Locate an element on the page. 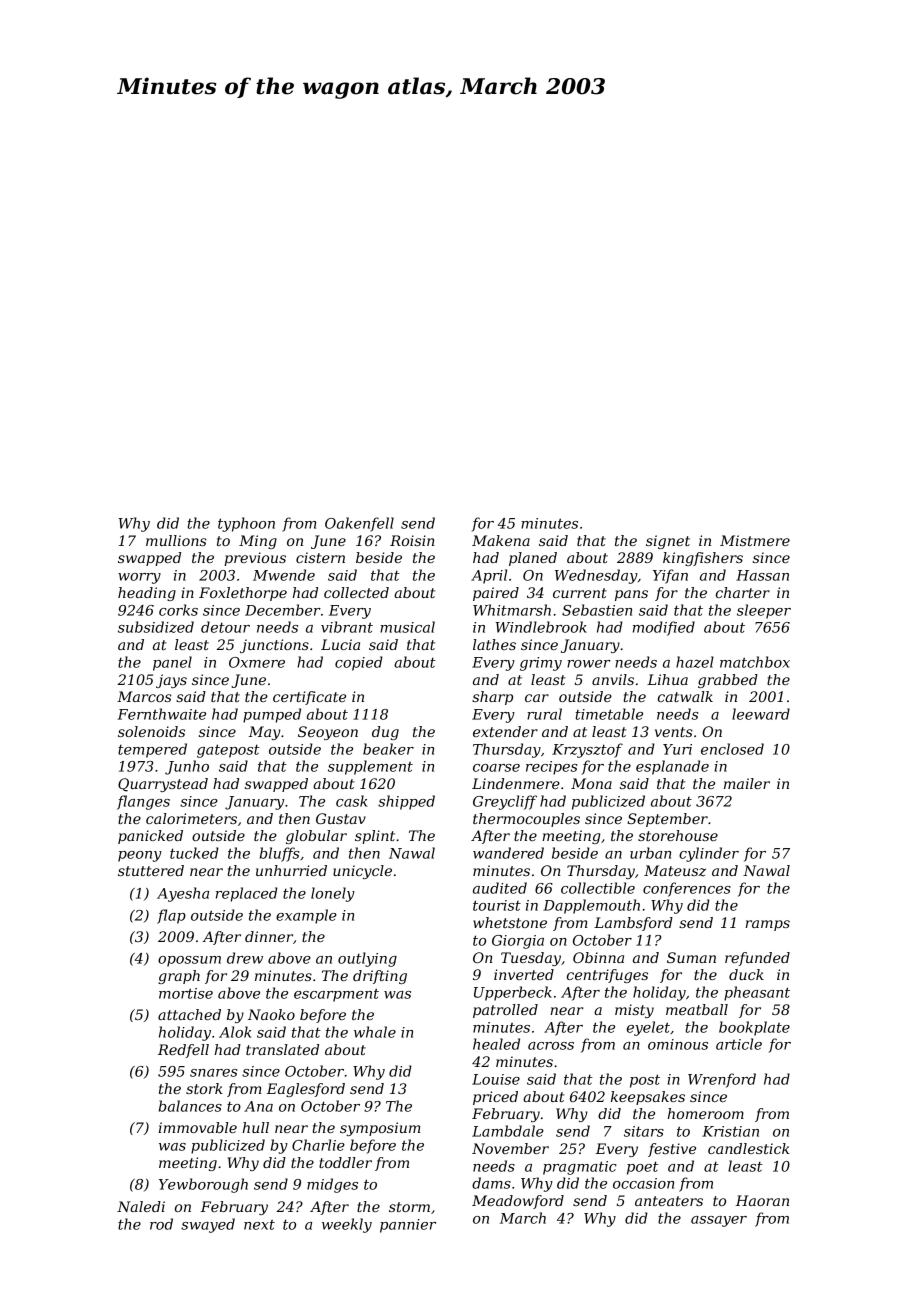 This image has height=1316, width=908. Haoran is located at coordinates (762, 1200).
